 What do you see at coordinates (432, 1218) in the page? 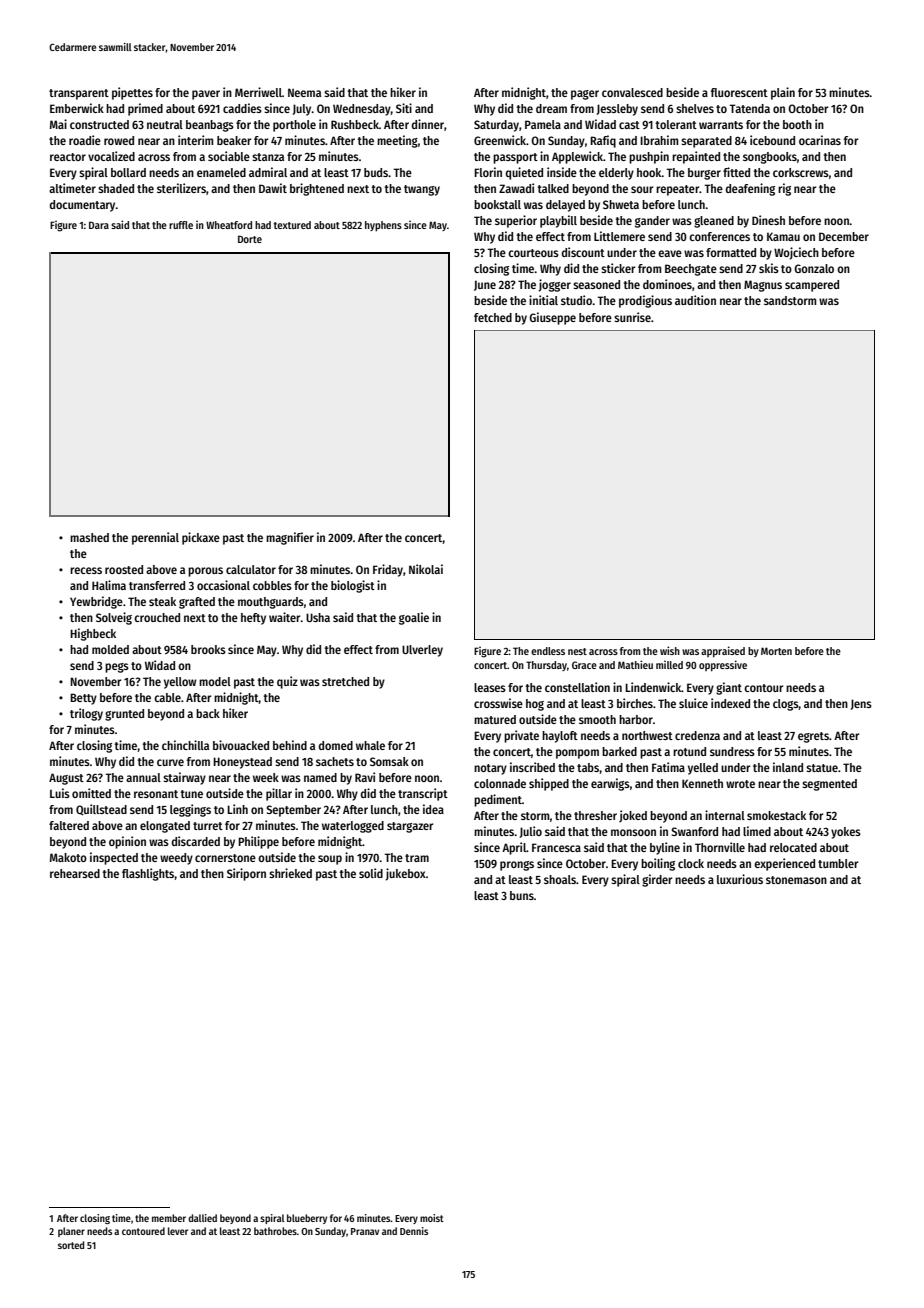
I see `moist` at bounding box center [432, 1218].
